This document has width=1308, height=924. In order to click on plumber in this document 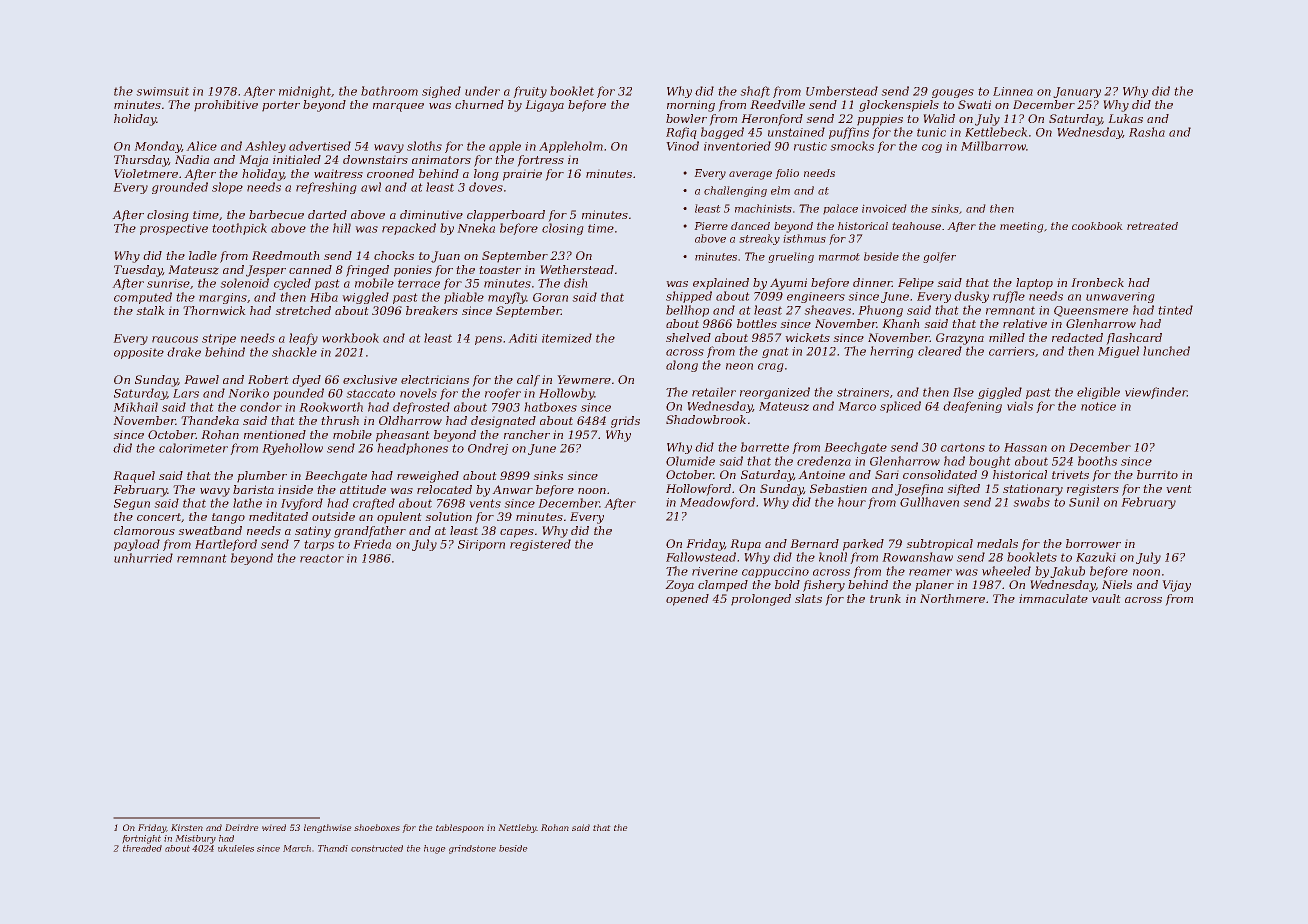, I will do `click(262, 477)`.
